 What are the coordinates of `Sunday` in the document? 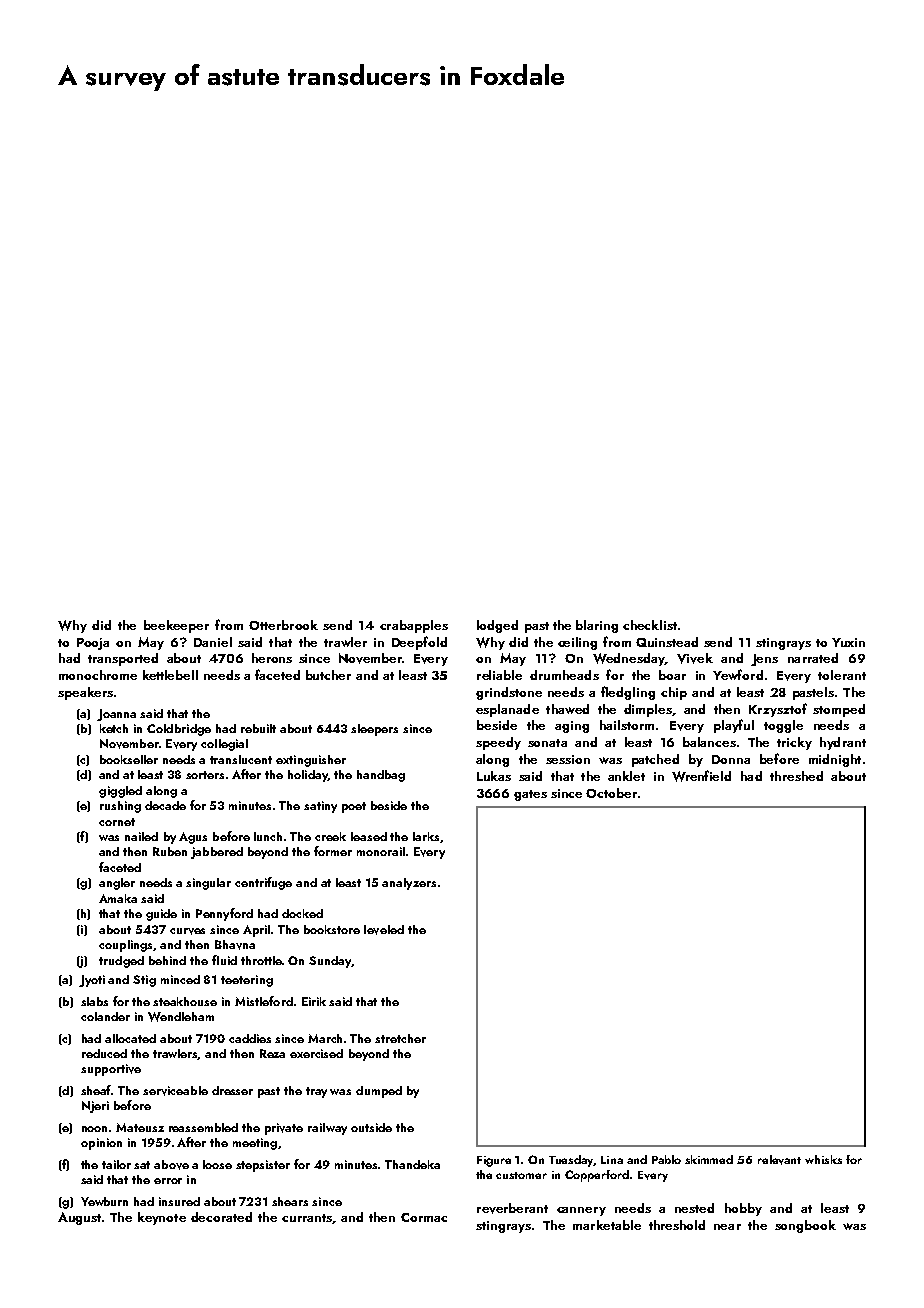 It's located at (330, 962).
